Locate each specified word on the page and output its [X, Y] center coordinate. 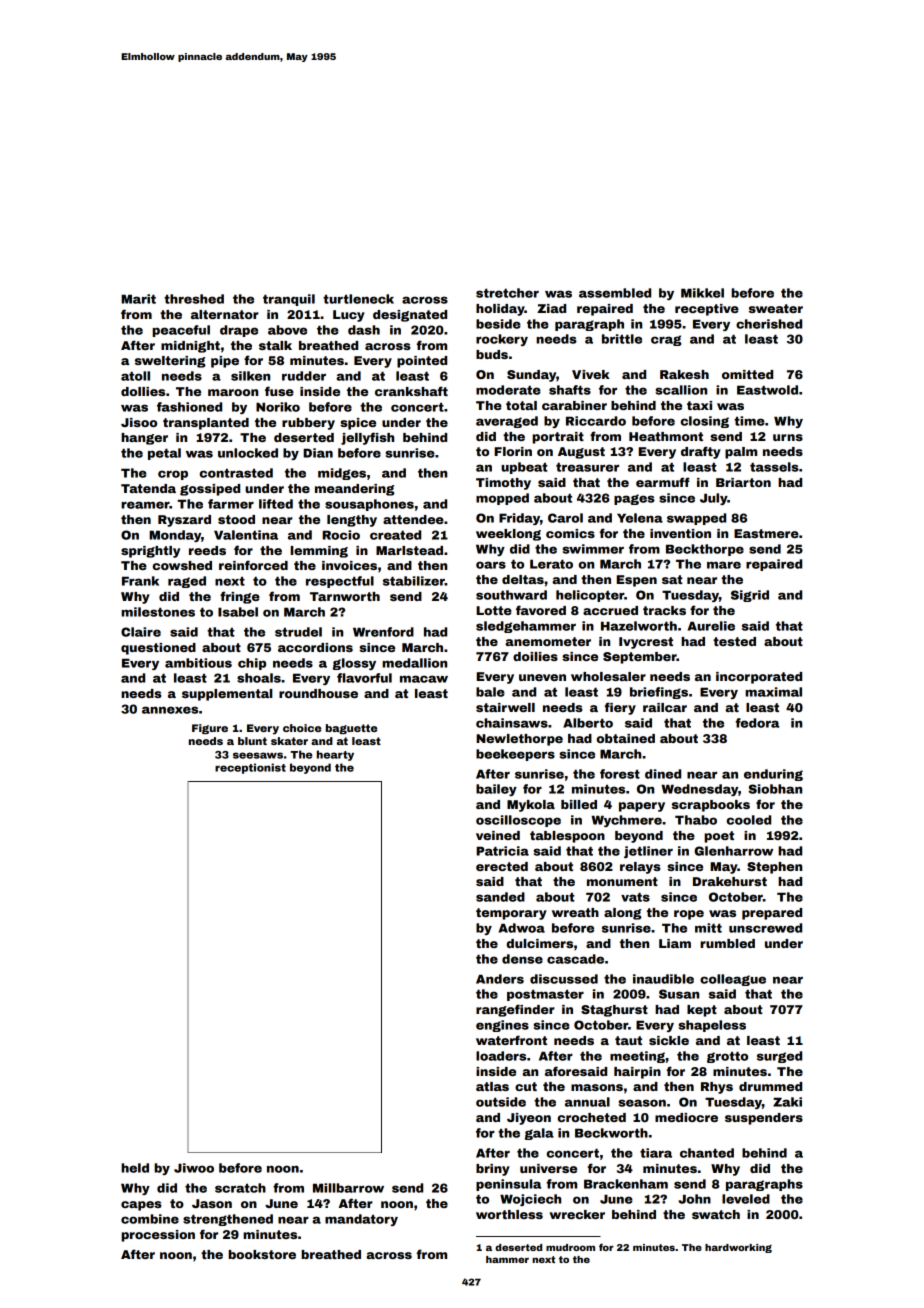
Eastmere [766, 533]
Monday [175, 536]
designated [410, 316]
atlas [492, 1086]
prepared [772, 914]
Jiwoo [194, 1168]
